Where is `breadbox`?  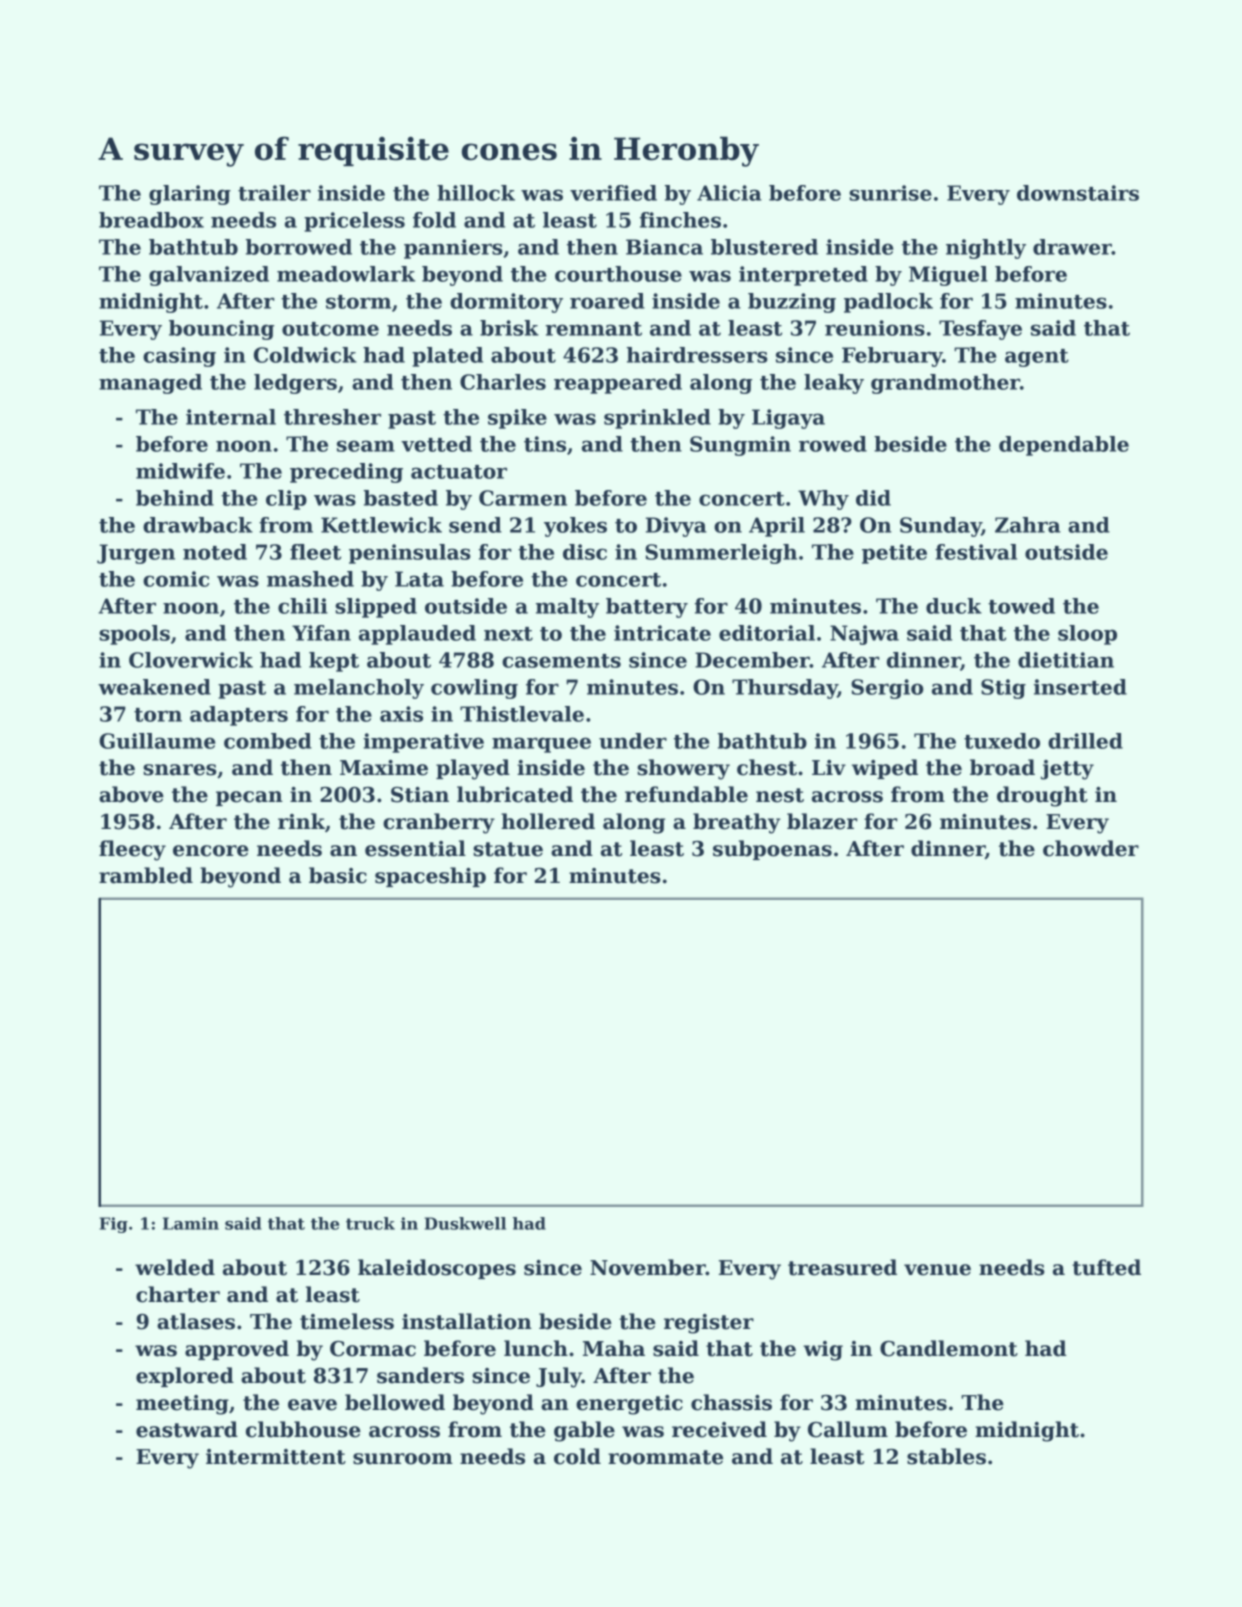 breadbox is located at coordinates (151, 220).
